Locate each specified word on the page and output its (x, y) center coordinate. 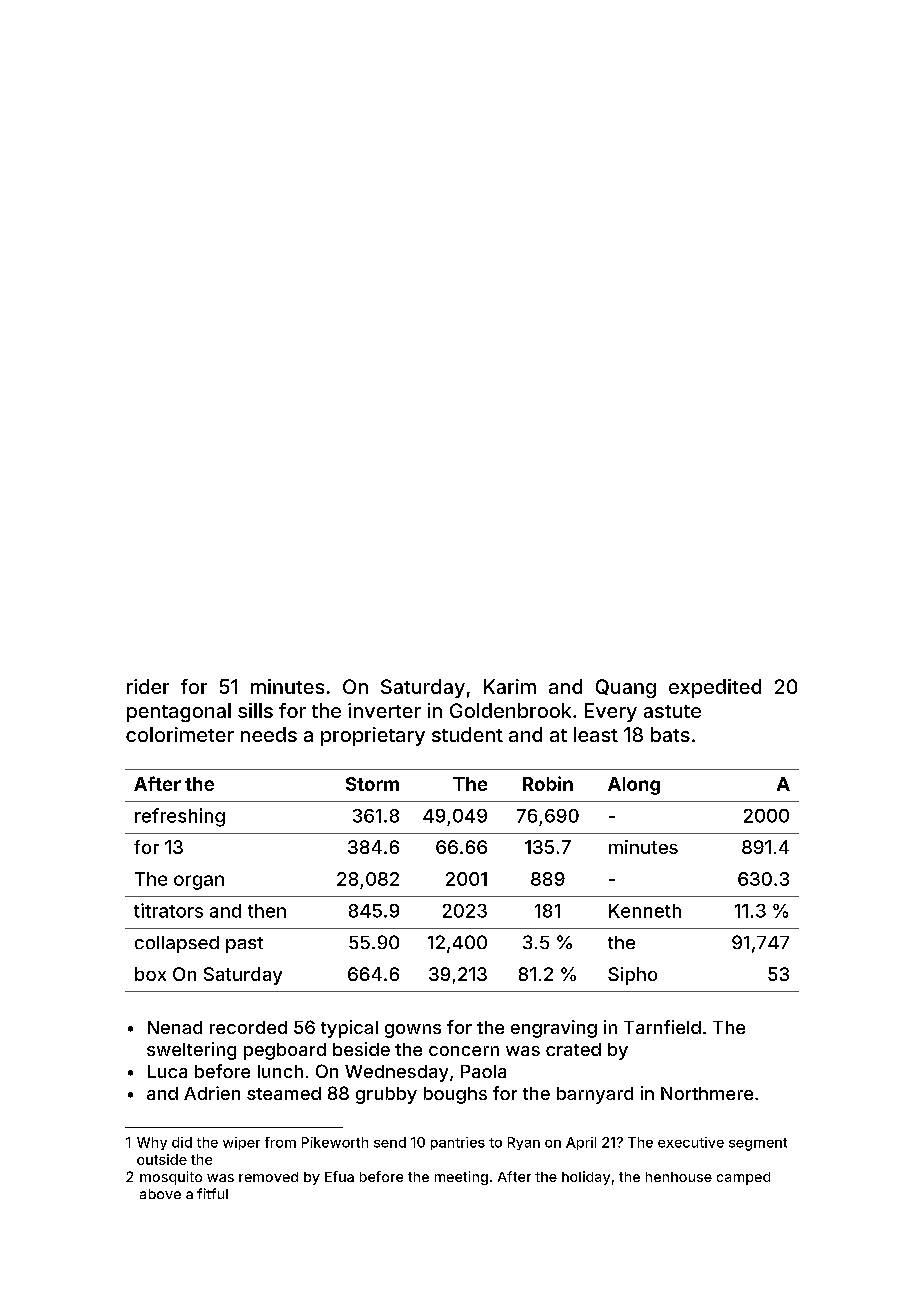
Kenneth (645, 911)
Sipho (632, 976)
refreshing (180, 817)
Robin (548, 783)
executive (691, 1142)
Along (634, 786)
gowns (413, 1031)
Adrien (212, 1093)
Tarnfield (662, 1027)
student (467, 734)
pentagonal (179, 712)
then (267, 911)
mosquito (171, 1178)
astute (672, 711)
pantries (458, 1143)
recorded (248, 1027)
